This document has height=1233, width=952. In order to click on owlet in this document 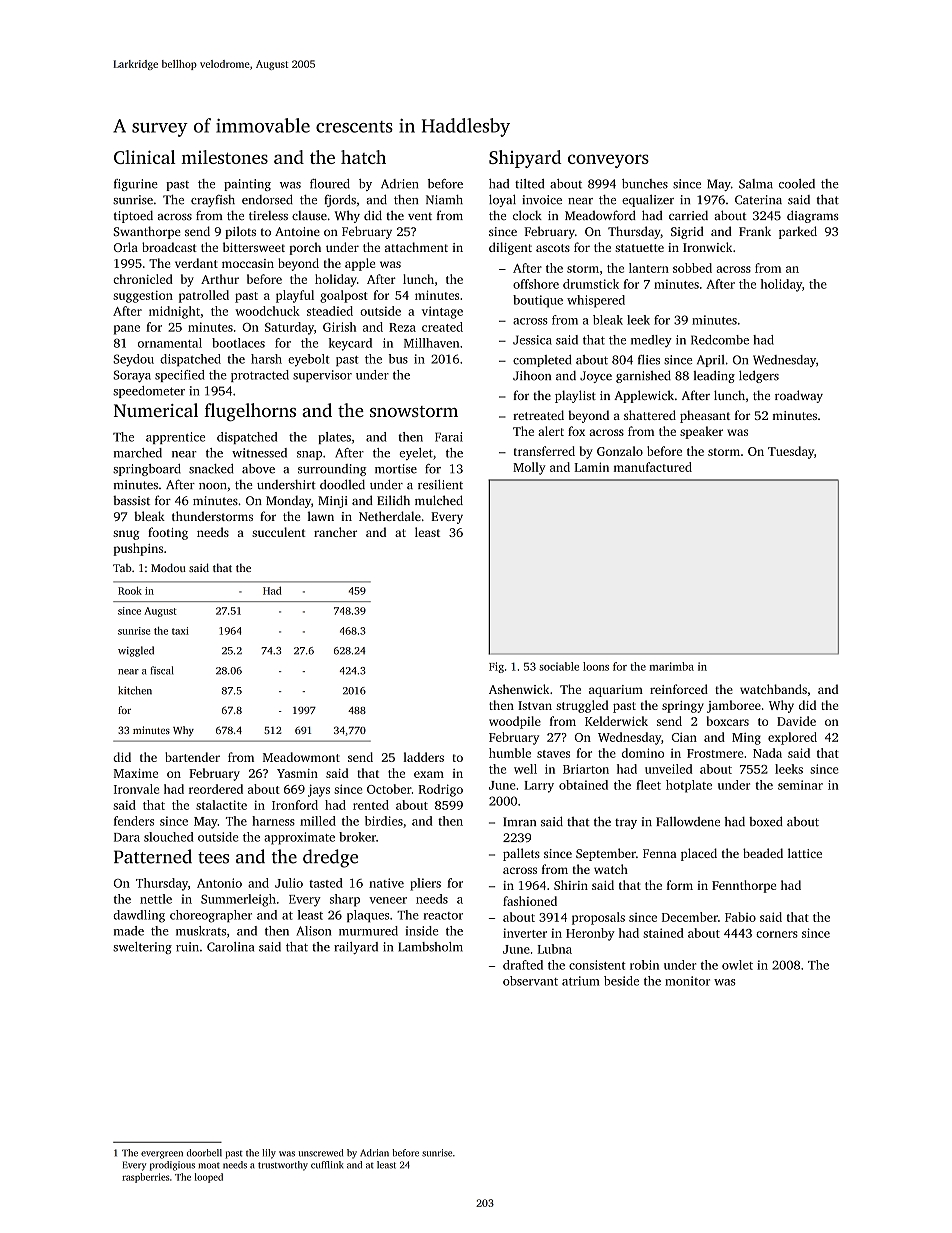, I will do `click(737, 965)`.
